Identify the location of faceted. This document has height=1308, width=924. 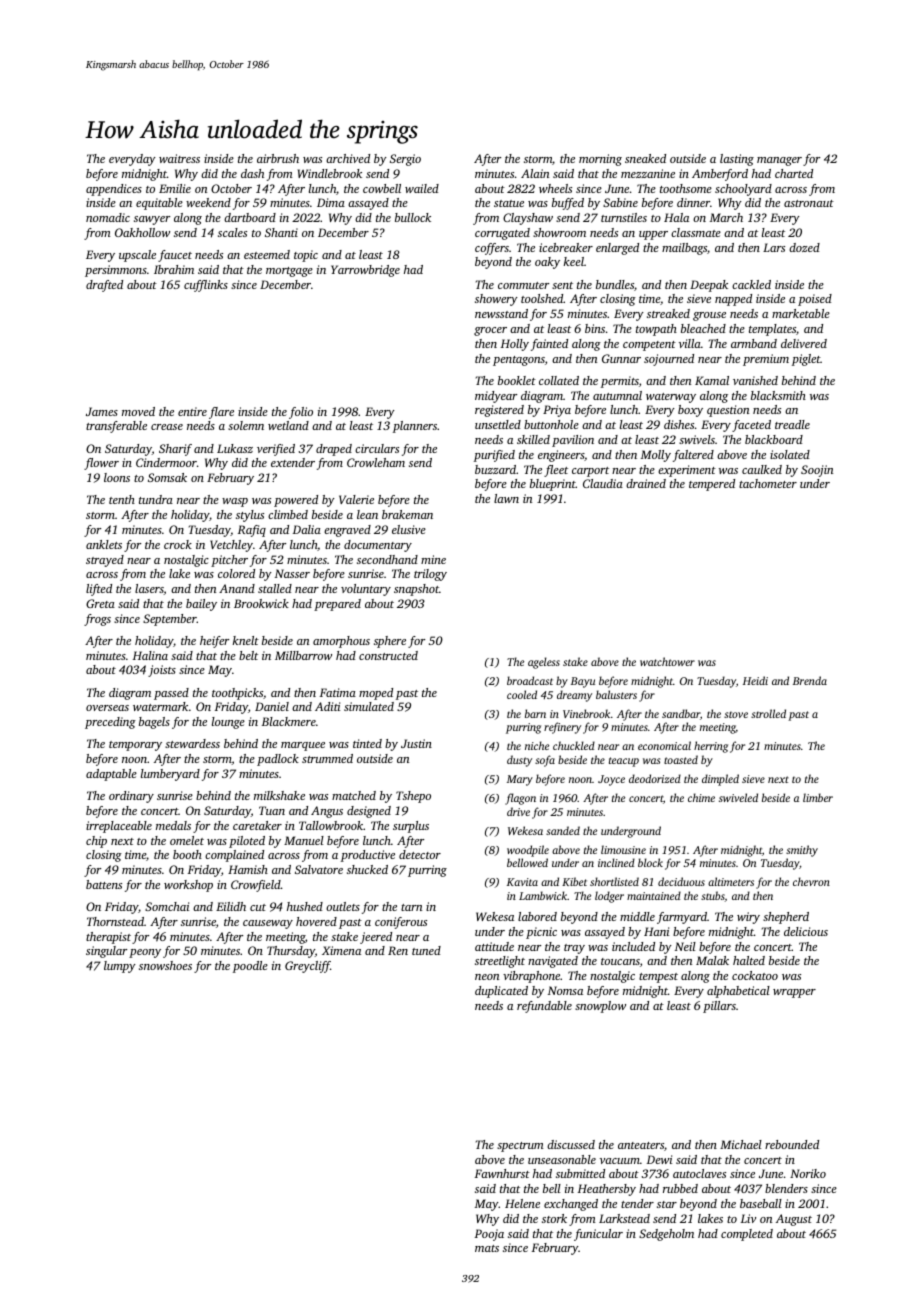
(751, 426).
